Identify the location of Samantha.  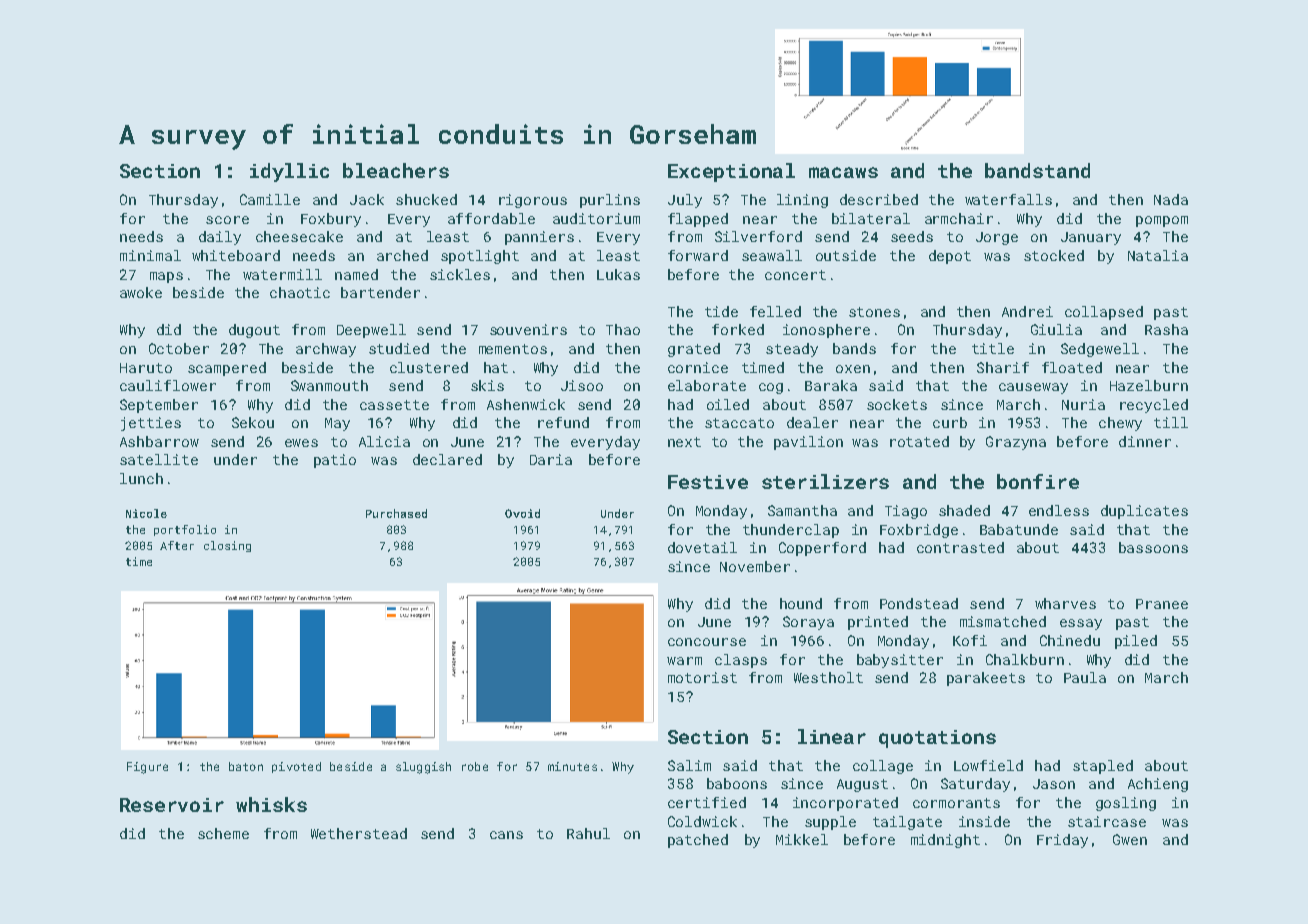
(802, 510).
